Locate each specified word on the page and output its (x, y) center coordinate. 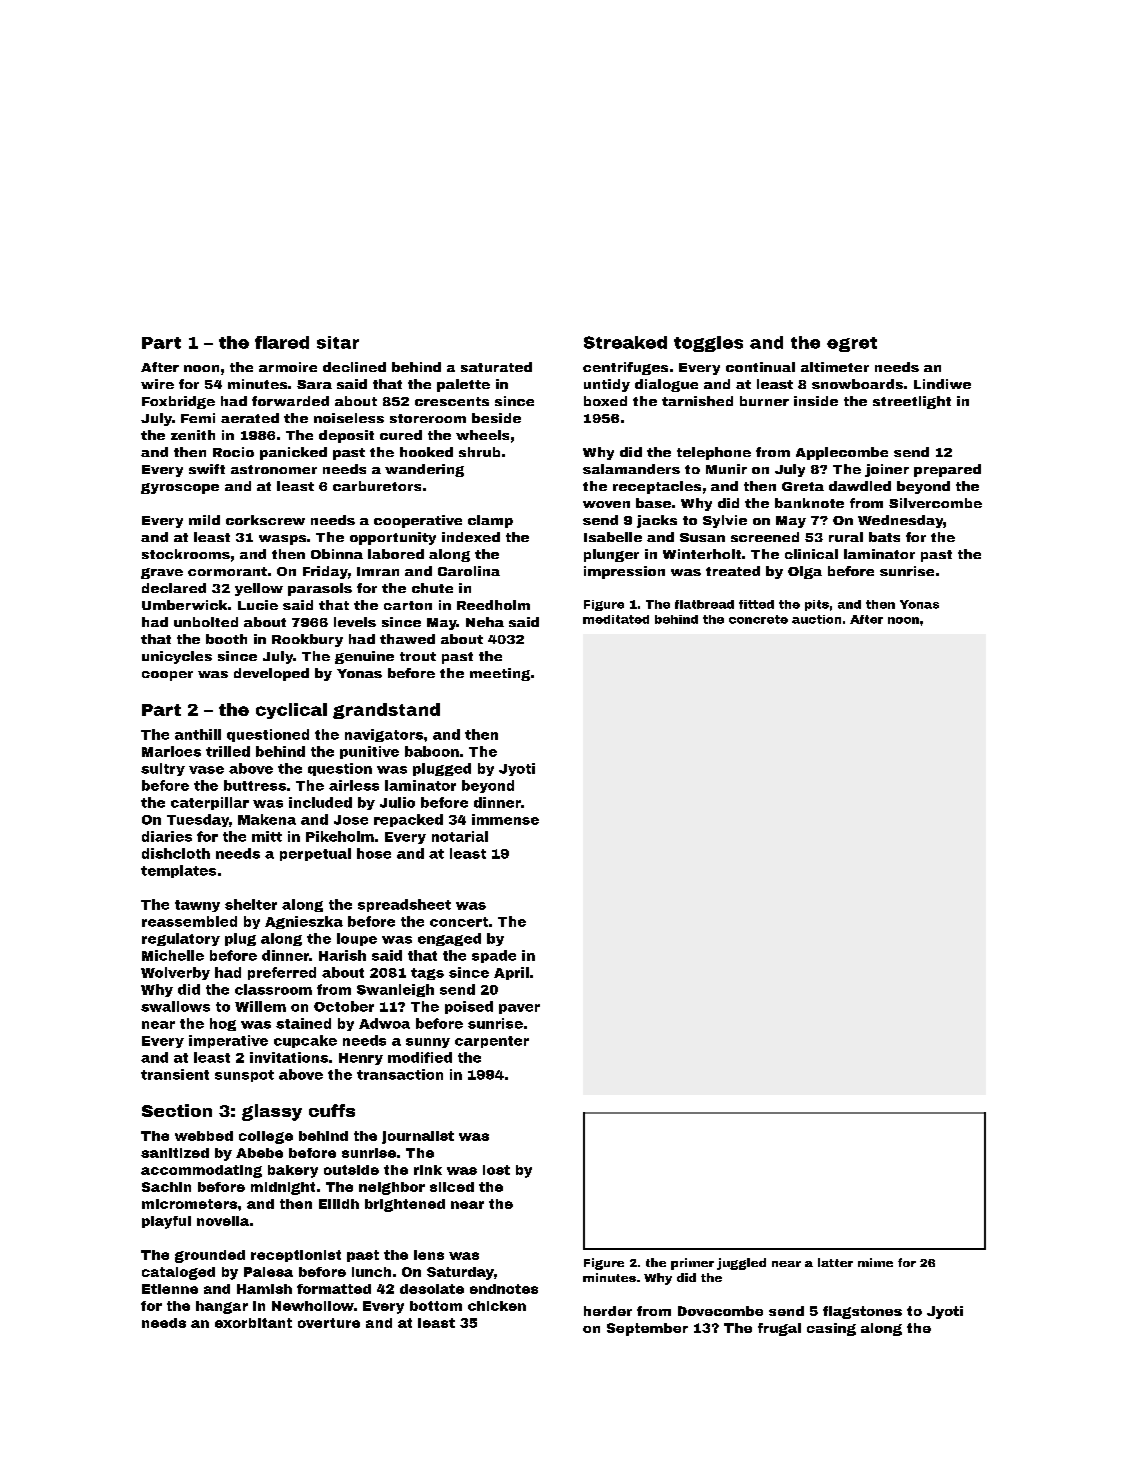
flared (282, 342)
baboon (432, 751)
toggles (708, 344)
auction (816, 619)
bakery (293, 1171)
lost (496, 1170)
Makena (267, 819)
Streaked (625, 342)
